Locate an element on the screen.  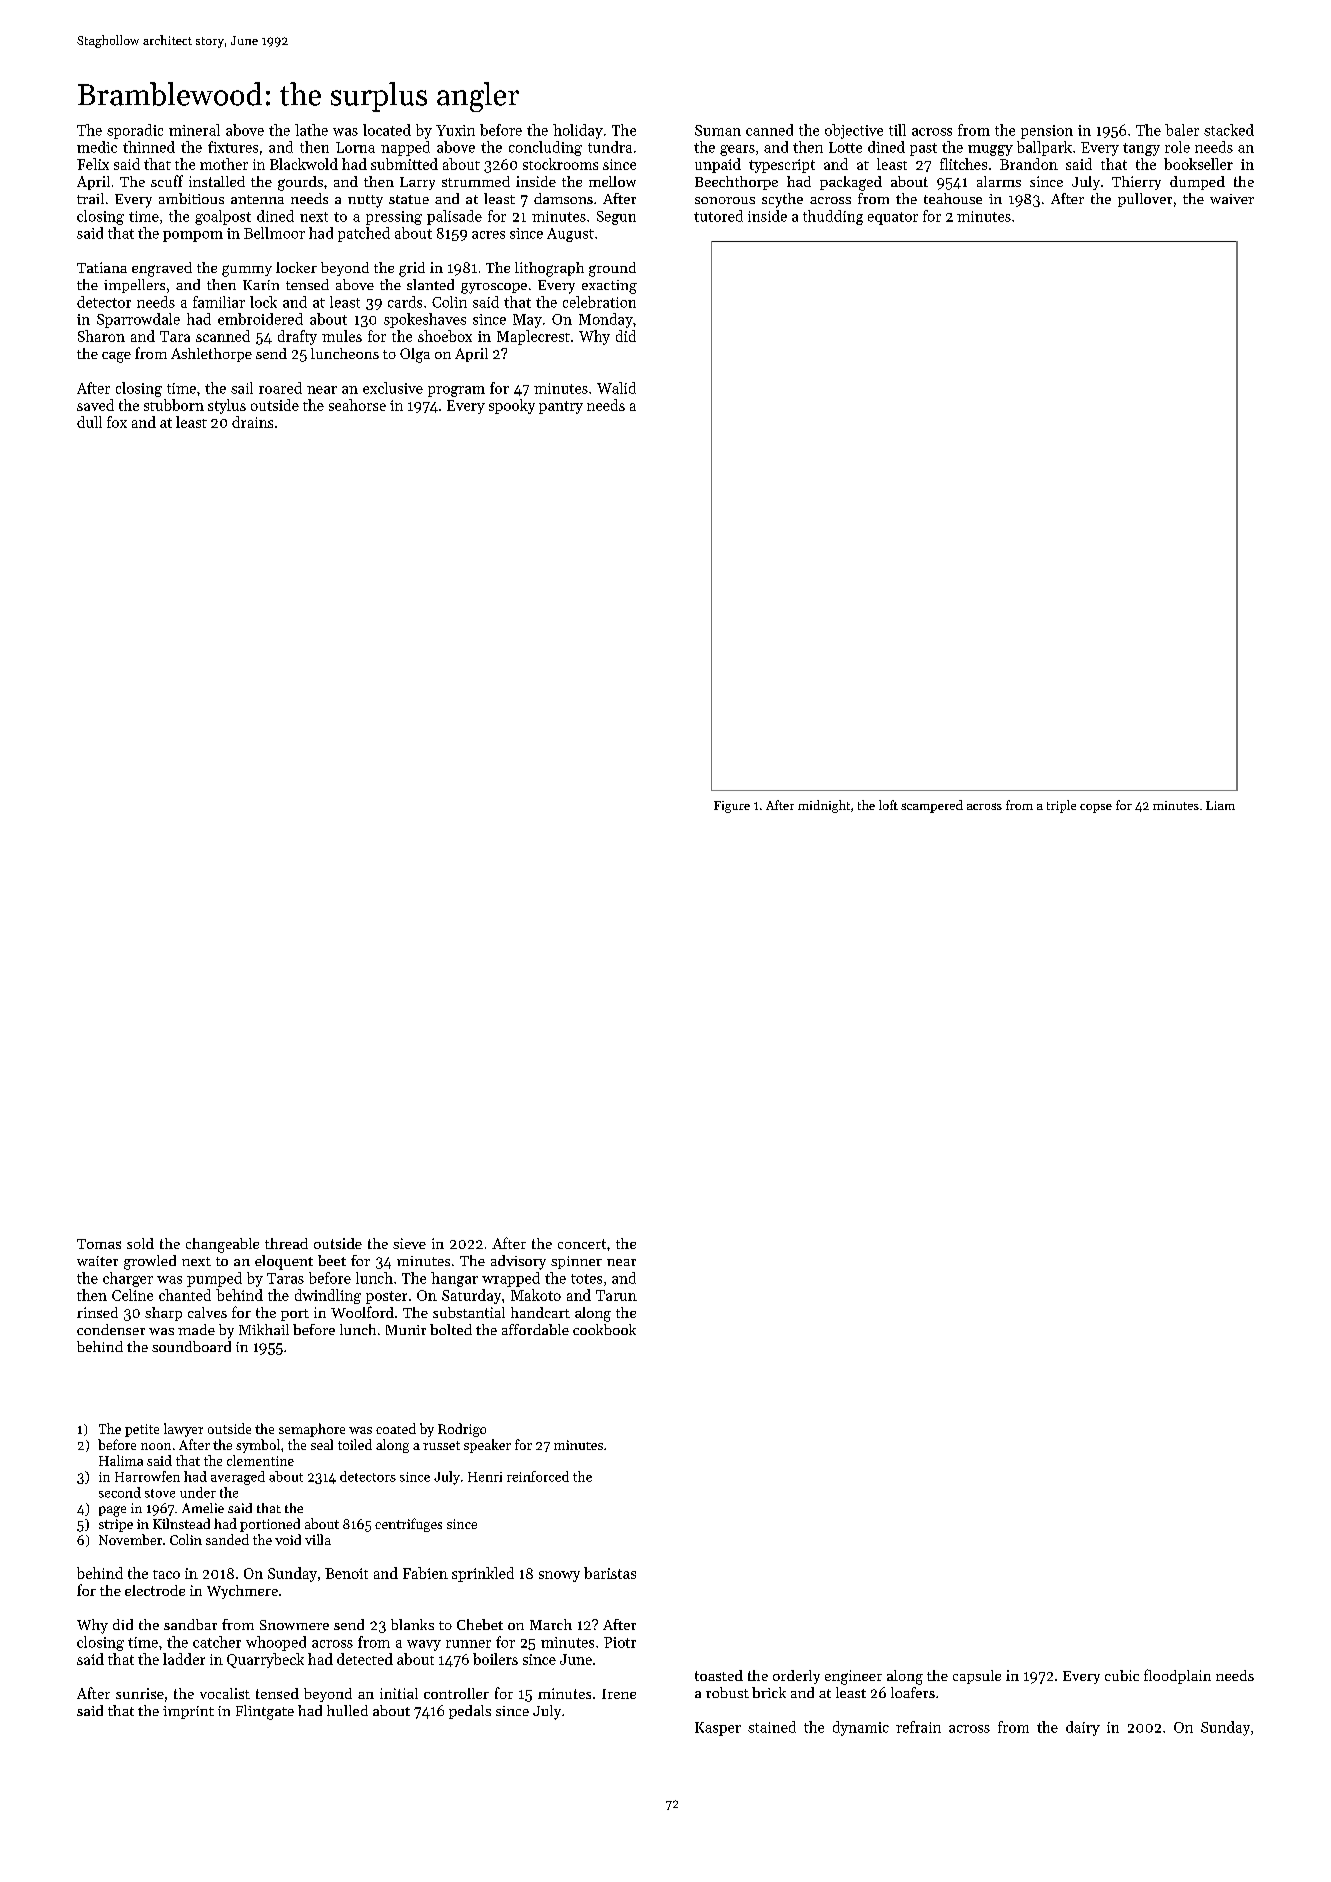
midnight is located at coordinates (824, 806).
